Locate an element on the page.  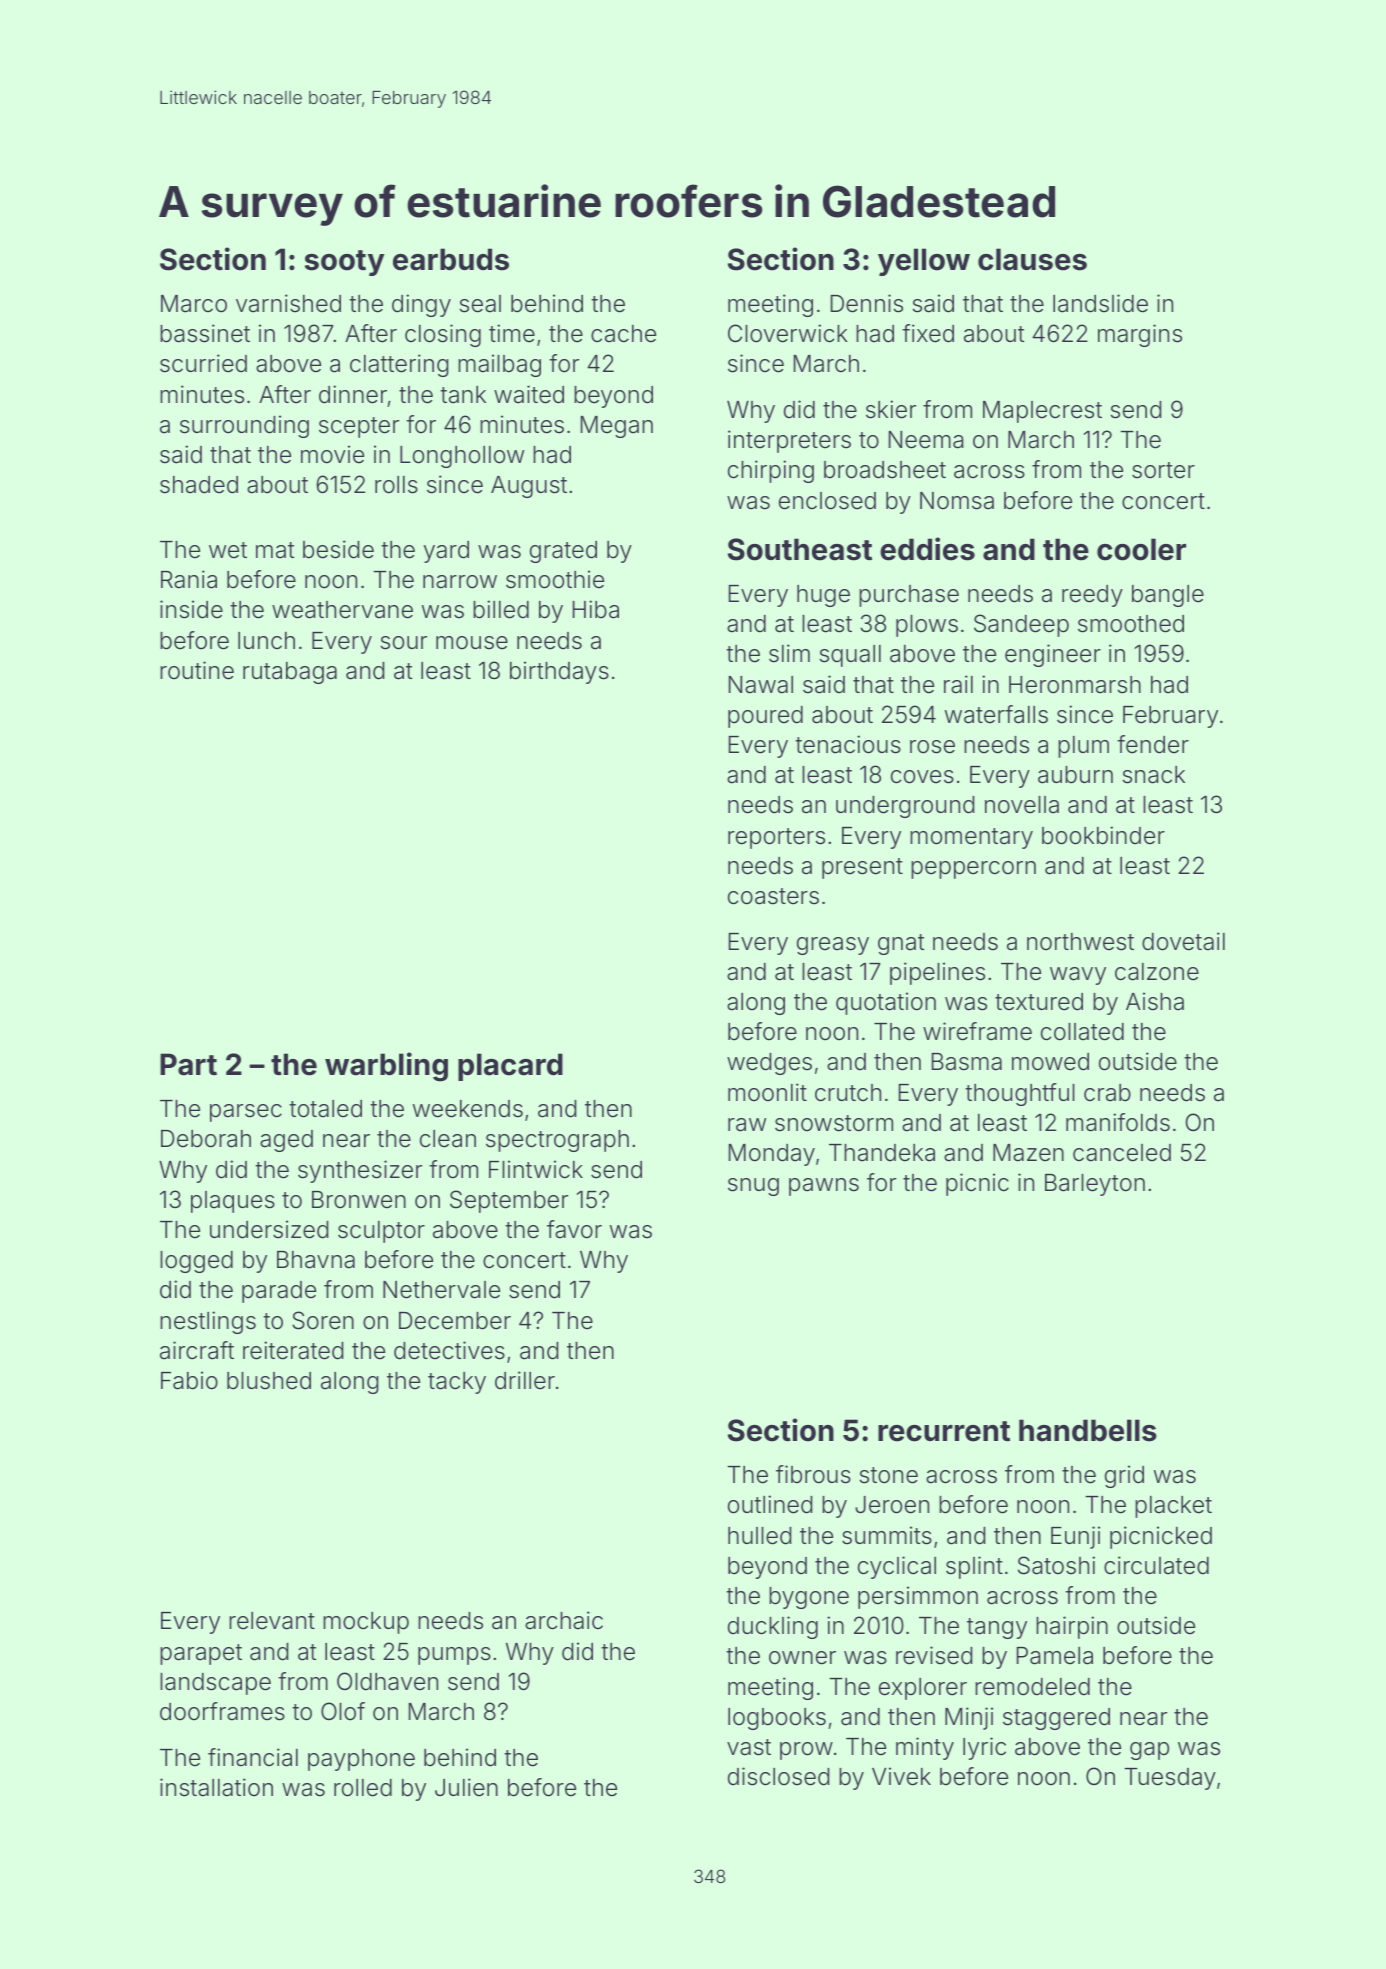
routine is located at coordinates (197, 670).
